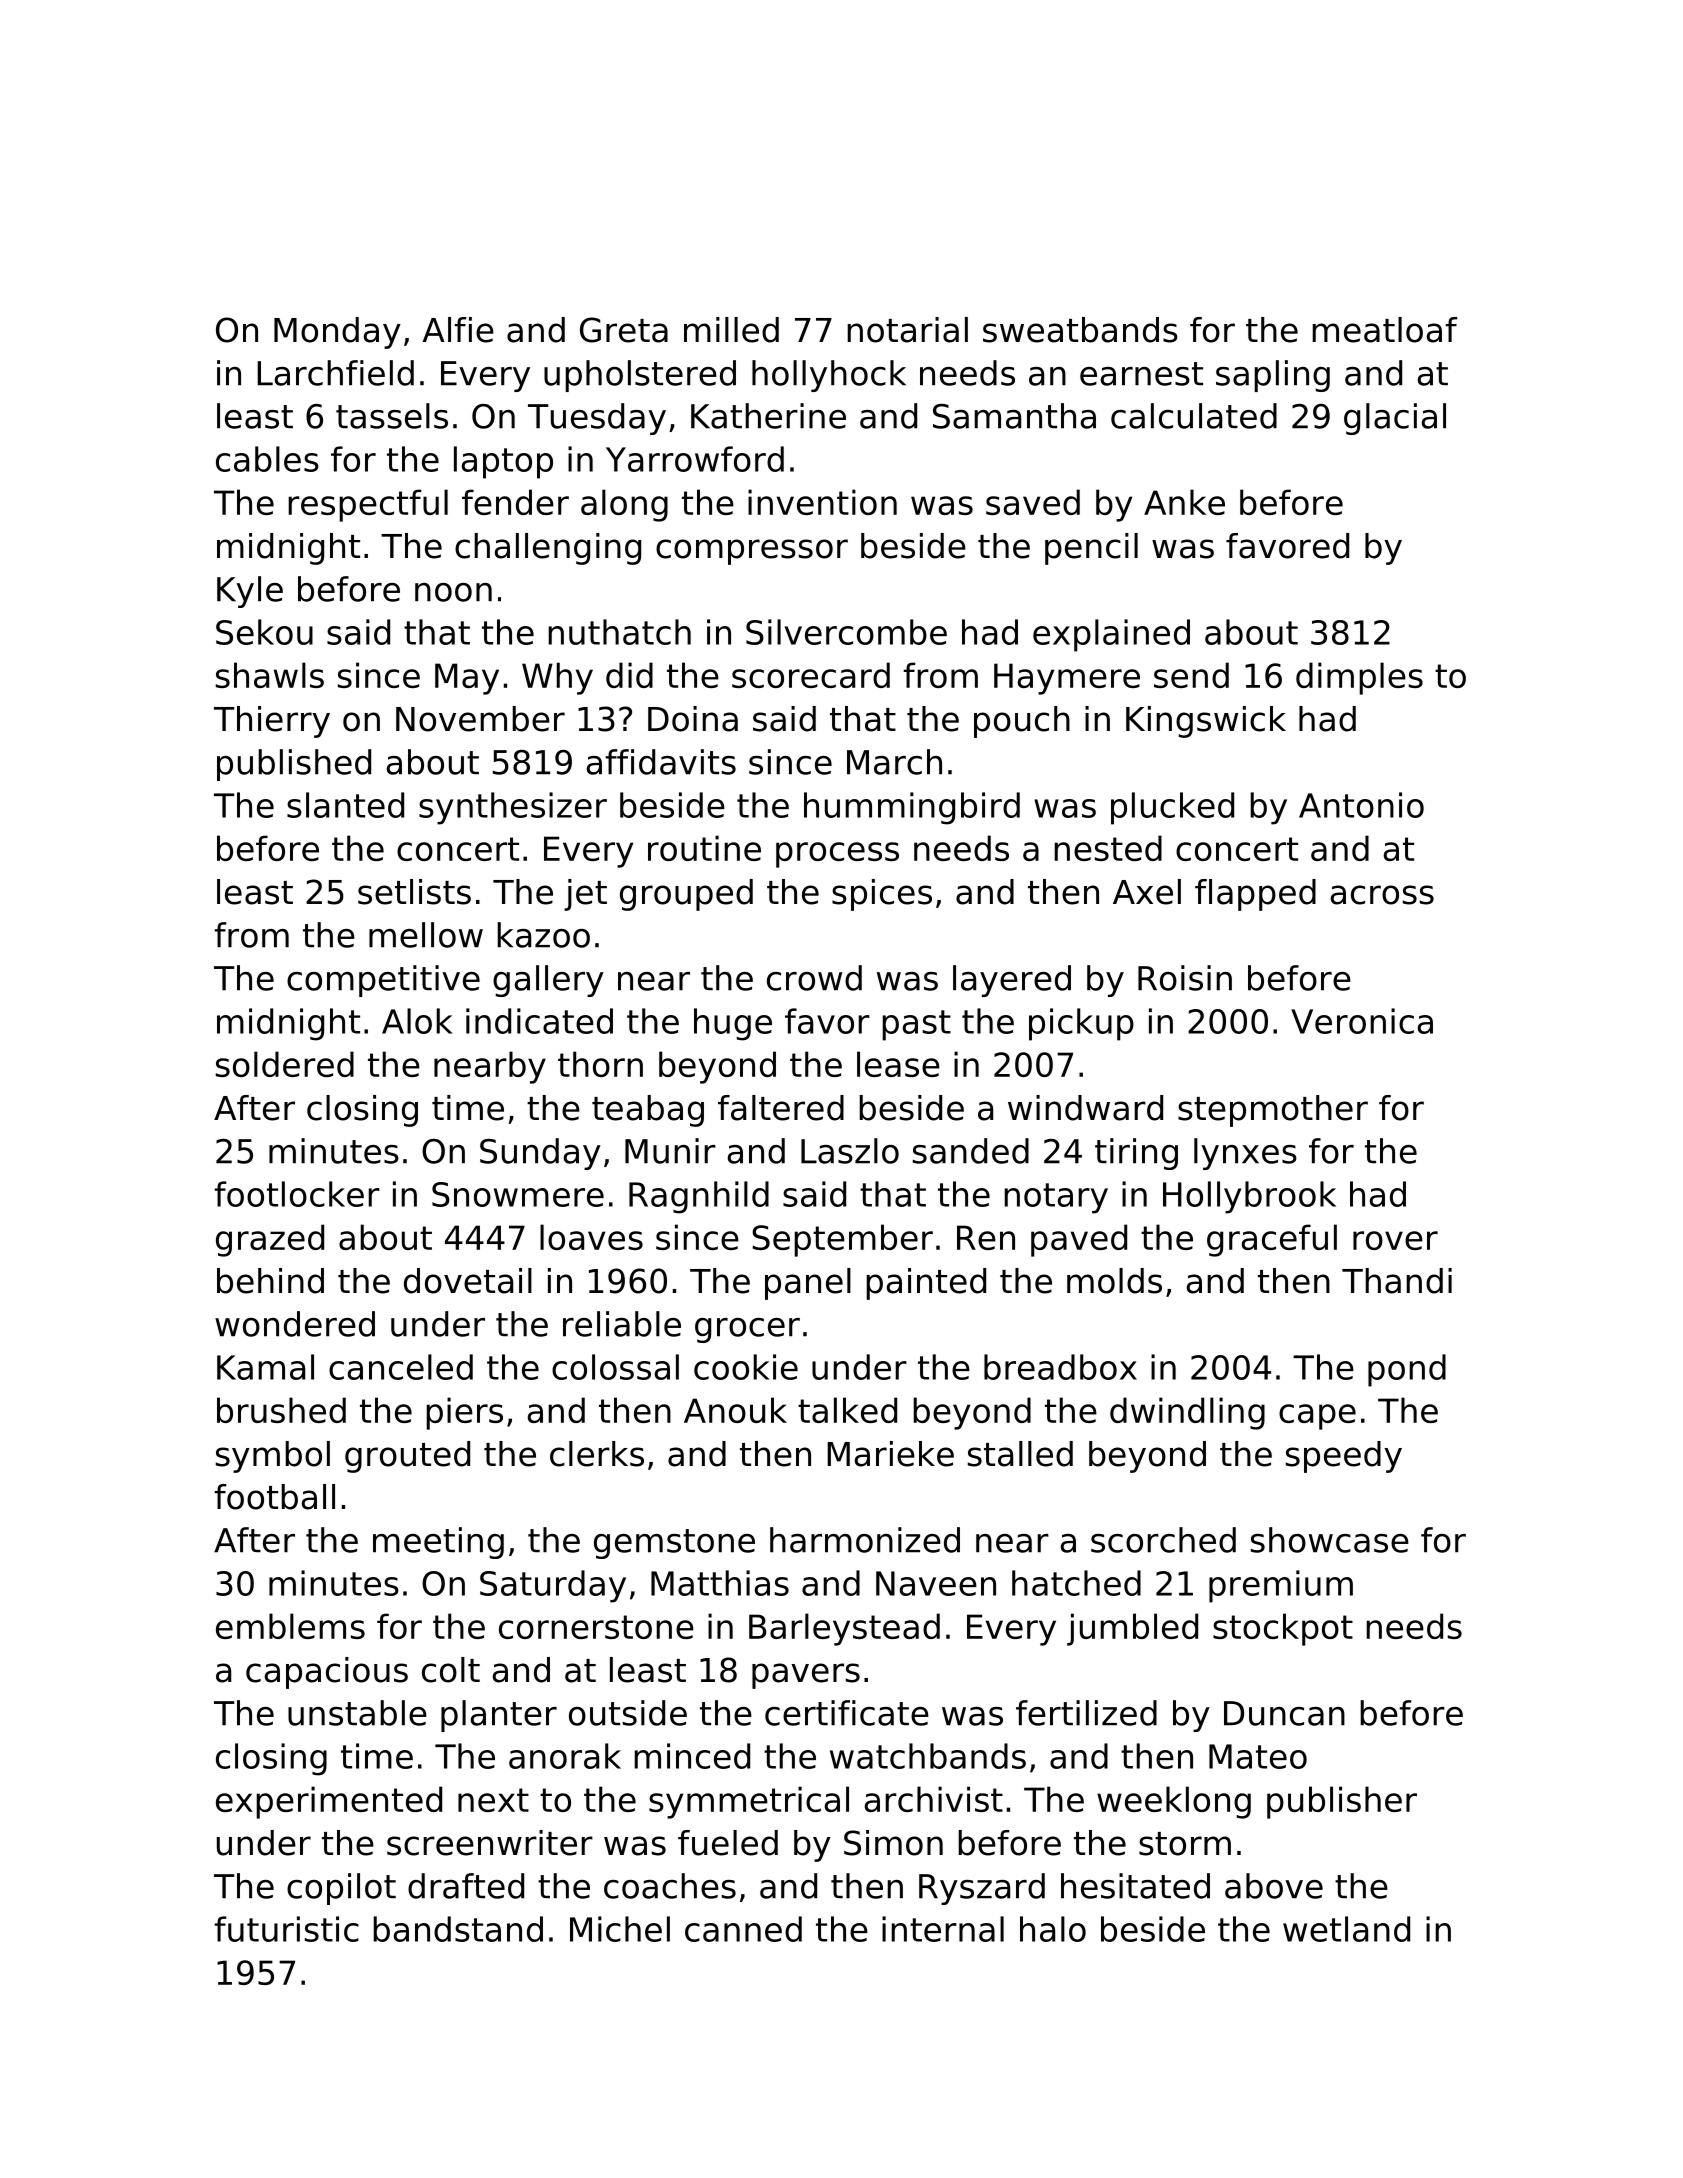 This image has height=2178, width=1683. Describe the element at coordinates (1330, 1540) in the image. I see `showcase` at that location.
